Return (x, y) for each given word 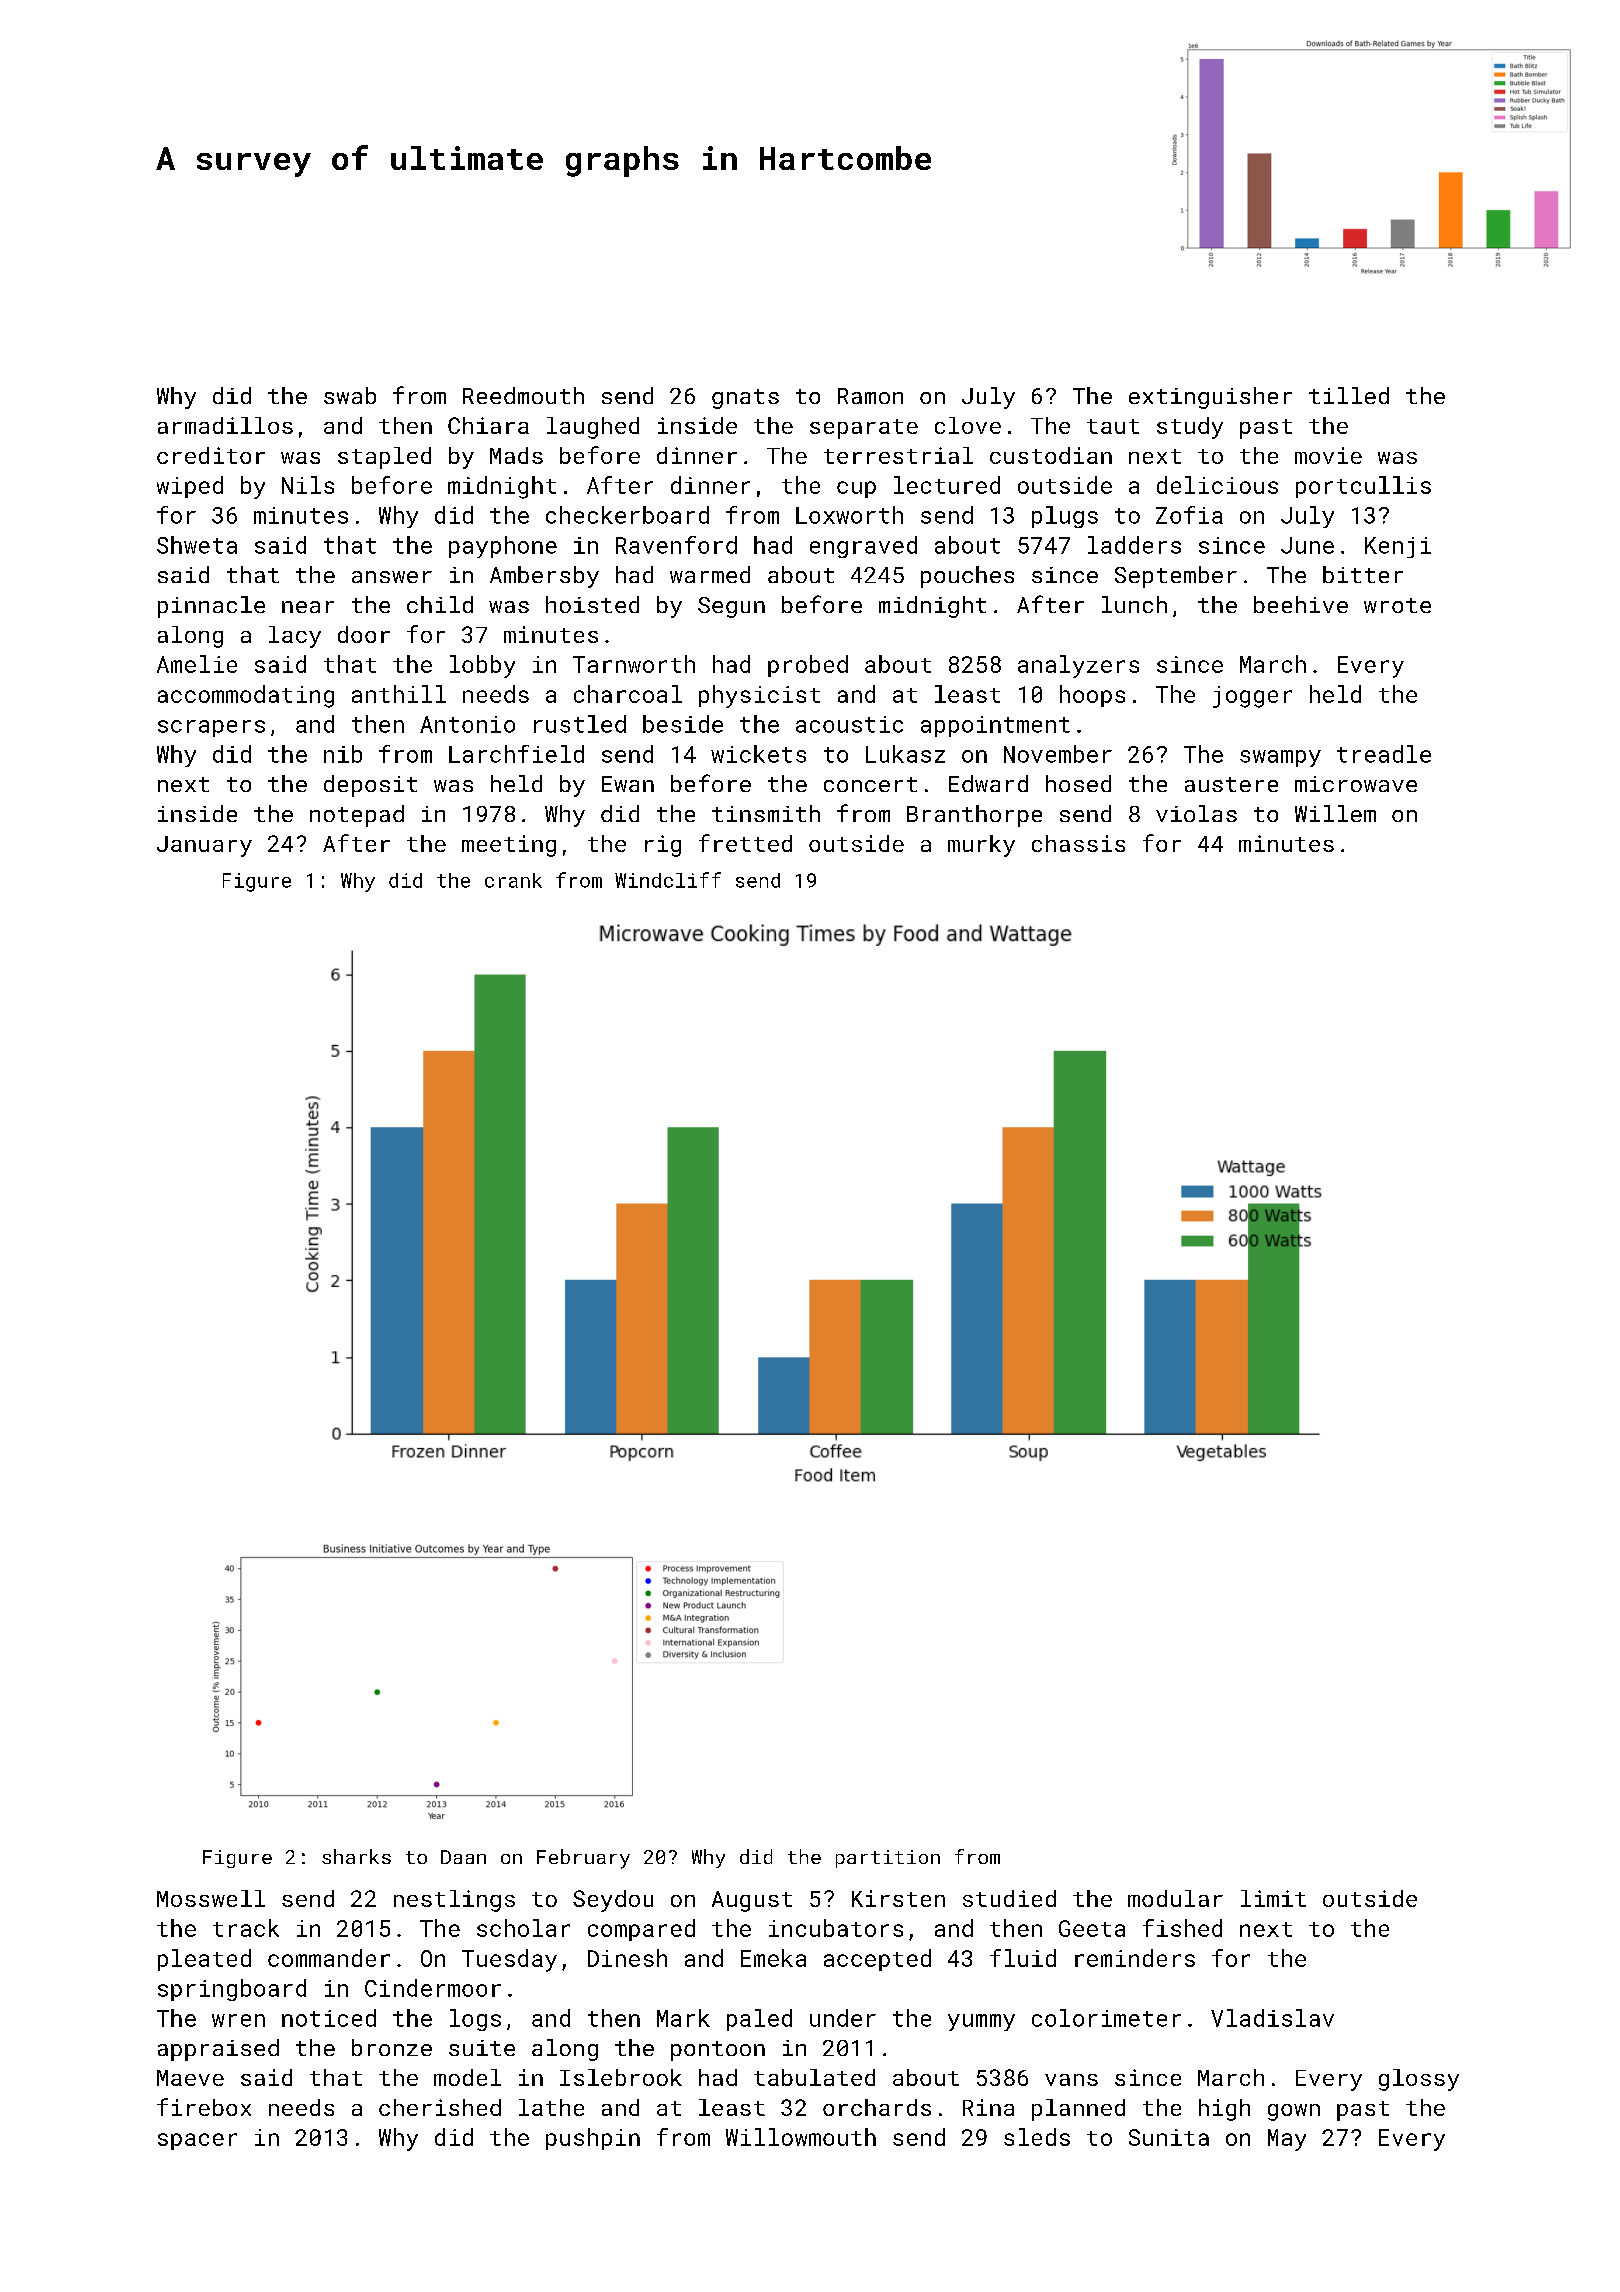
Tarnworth (634, 664)
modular (1175, 1898)
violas (1196, 813)
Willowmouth (801, 2137)
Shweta (197, 545)
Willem (1335, 813)
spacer (197, 2141)
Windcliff (668, 880)
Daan (463, 1857)
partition (888, 1859)
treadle (1384, 754)
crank (513, 880)
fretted (745, 843)
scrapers (211, 728)
